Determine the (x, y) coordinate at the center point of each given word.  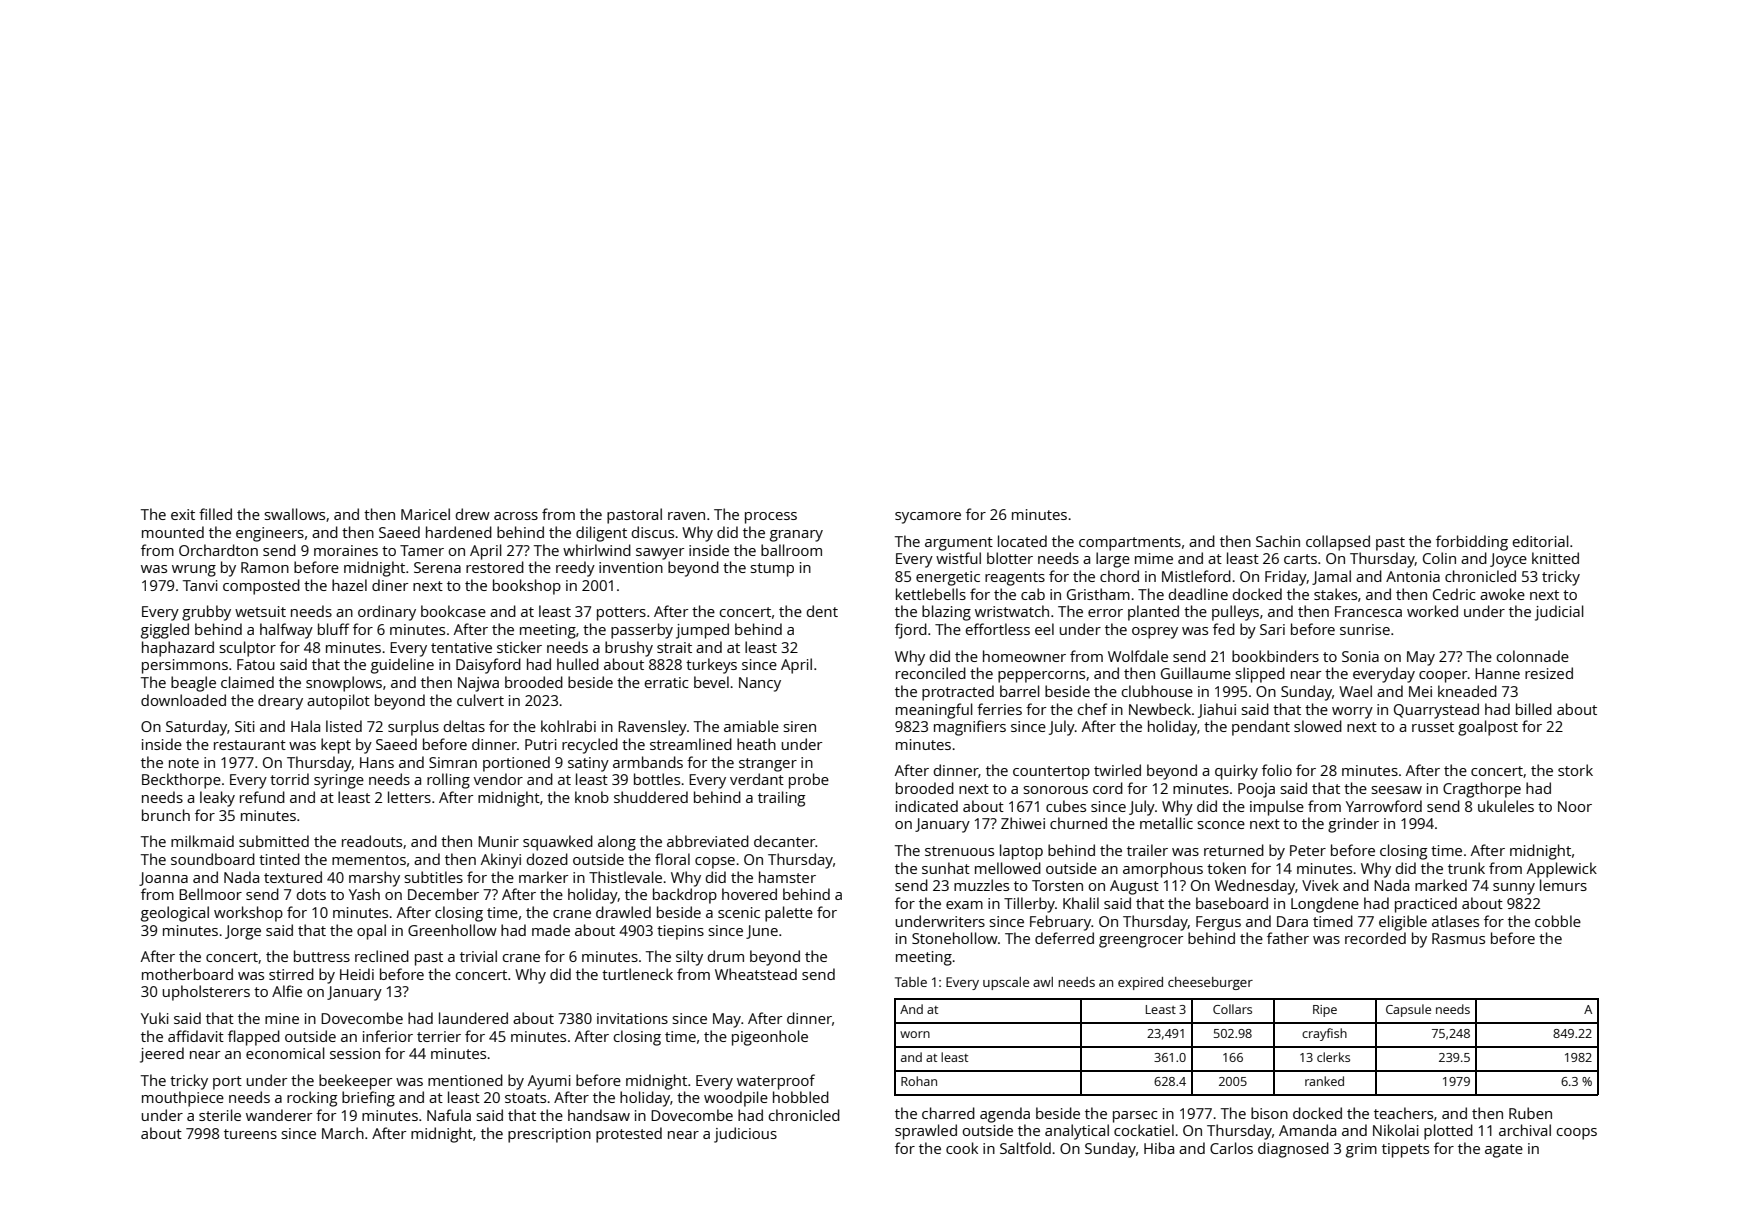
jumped (702, 631)
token (1226, 868)
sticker (519, 647)
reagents (1015, 579)
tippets (1405, 1150)
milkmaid (202, 841)
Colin (1439, 558)
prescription (549, 1135)
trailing (781, 799)
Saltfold (1025, 1148)
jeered (162, 1055)
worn (915, 1034)
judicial (1559, 613)
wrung (194, 571)
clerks (1333, 1057)
